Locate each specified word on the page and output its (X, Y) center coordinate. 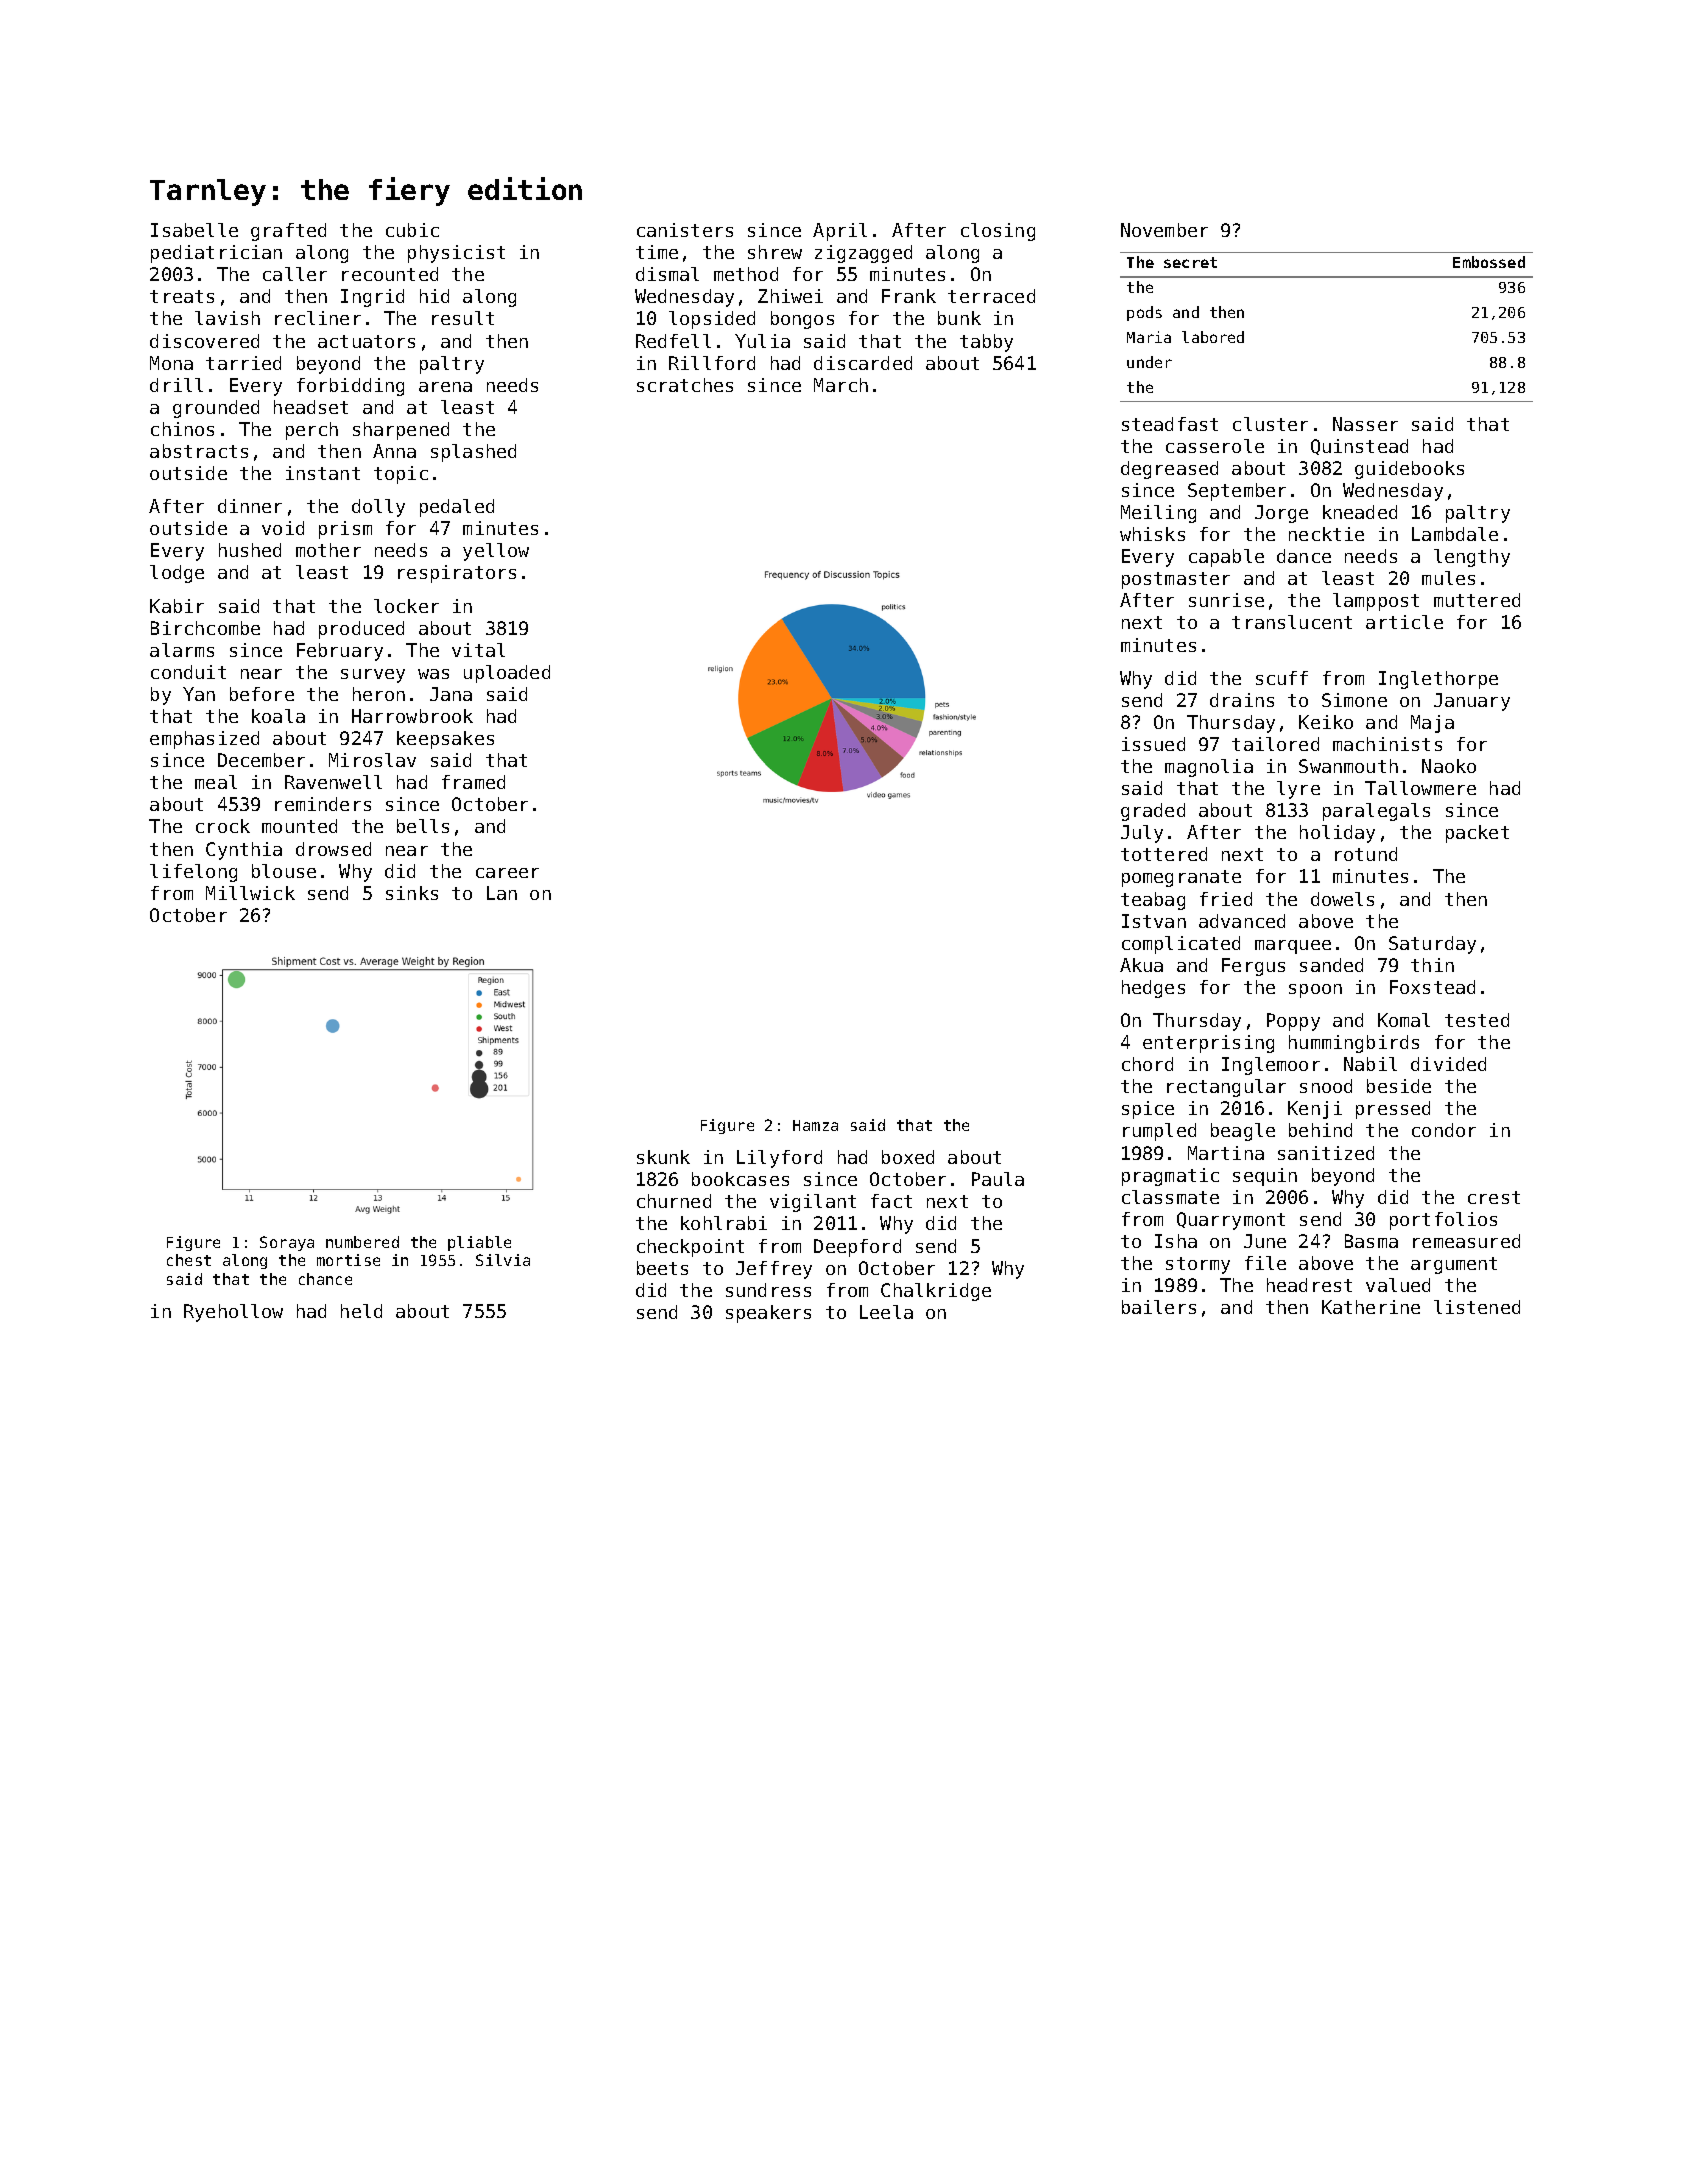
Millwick (250, 893)
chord (1147, 1064)
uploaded (507, 674)
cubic (412, 230)
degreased (1169, 470)
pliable (479, 1243)
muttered (1477, 600)
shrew (775, 252)
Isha (1176, 1241)
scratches (685, 385)
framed (473, 782)
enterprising (1208, 1044)
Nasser (1365, 424)
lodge (177, 574)
